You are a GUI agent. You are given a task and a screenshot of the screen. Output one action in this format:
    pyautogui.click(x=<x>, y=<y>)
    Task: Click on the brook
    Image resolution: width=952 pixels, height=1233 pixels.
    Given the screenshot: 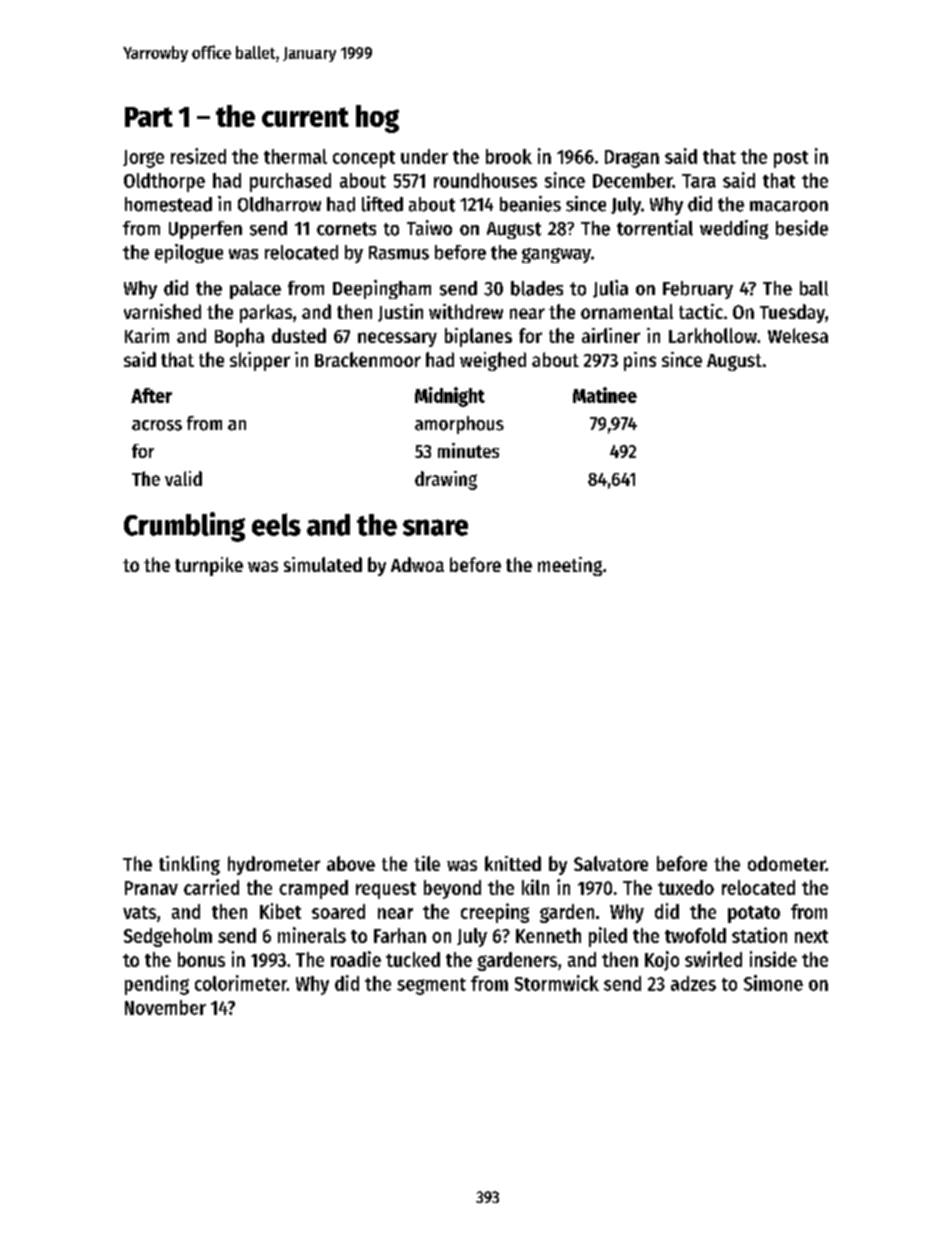 What is the action you would take?
    pyautogui.click(x=509, y=156)
